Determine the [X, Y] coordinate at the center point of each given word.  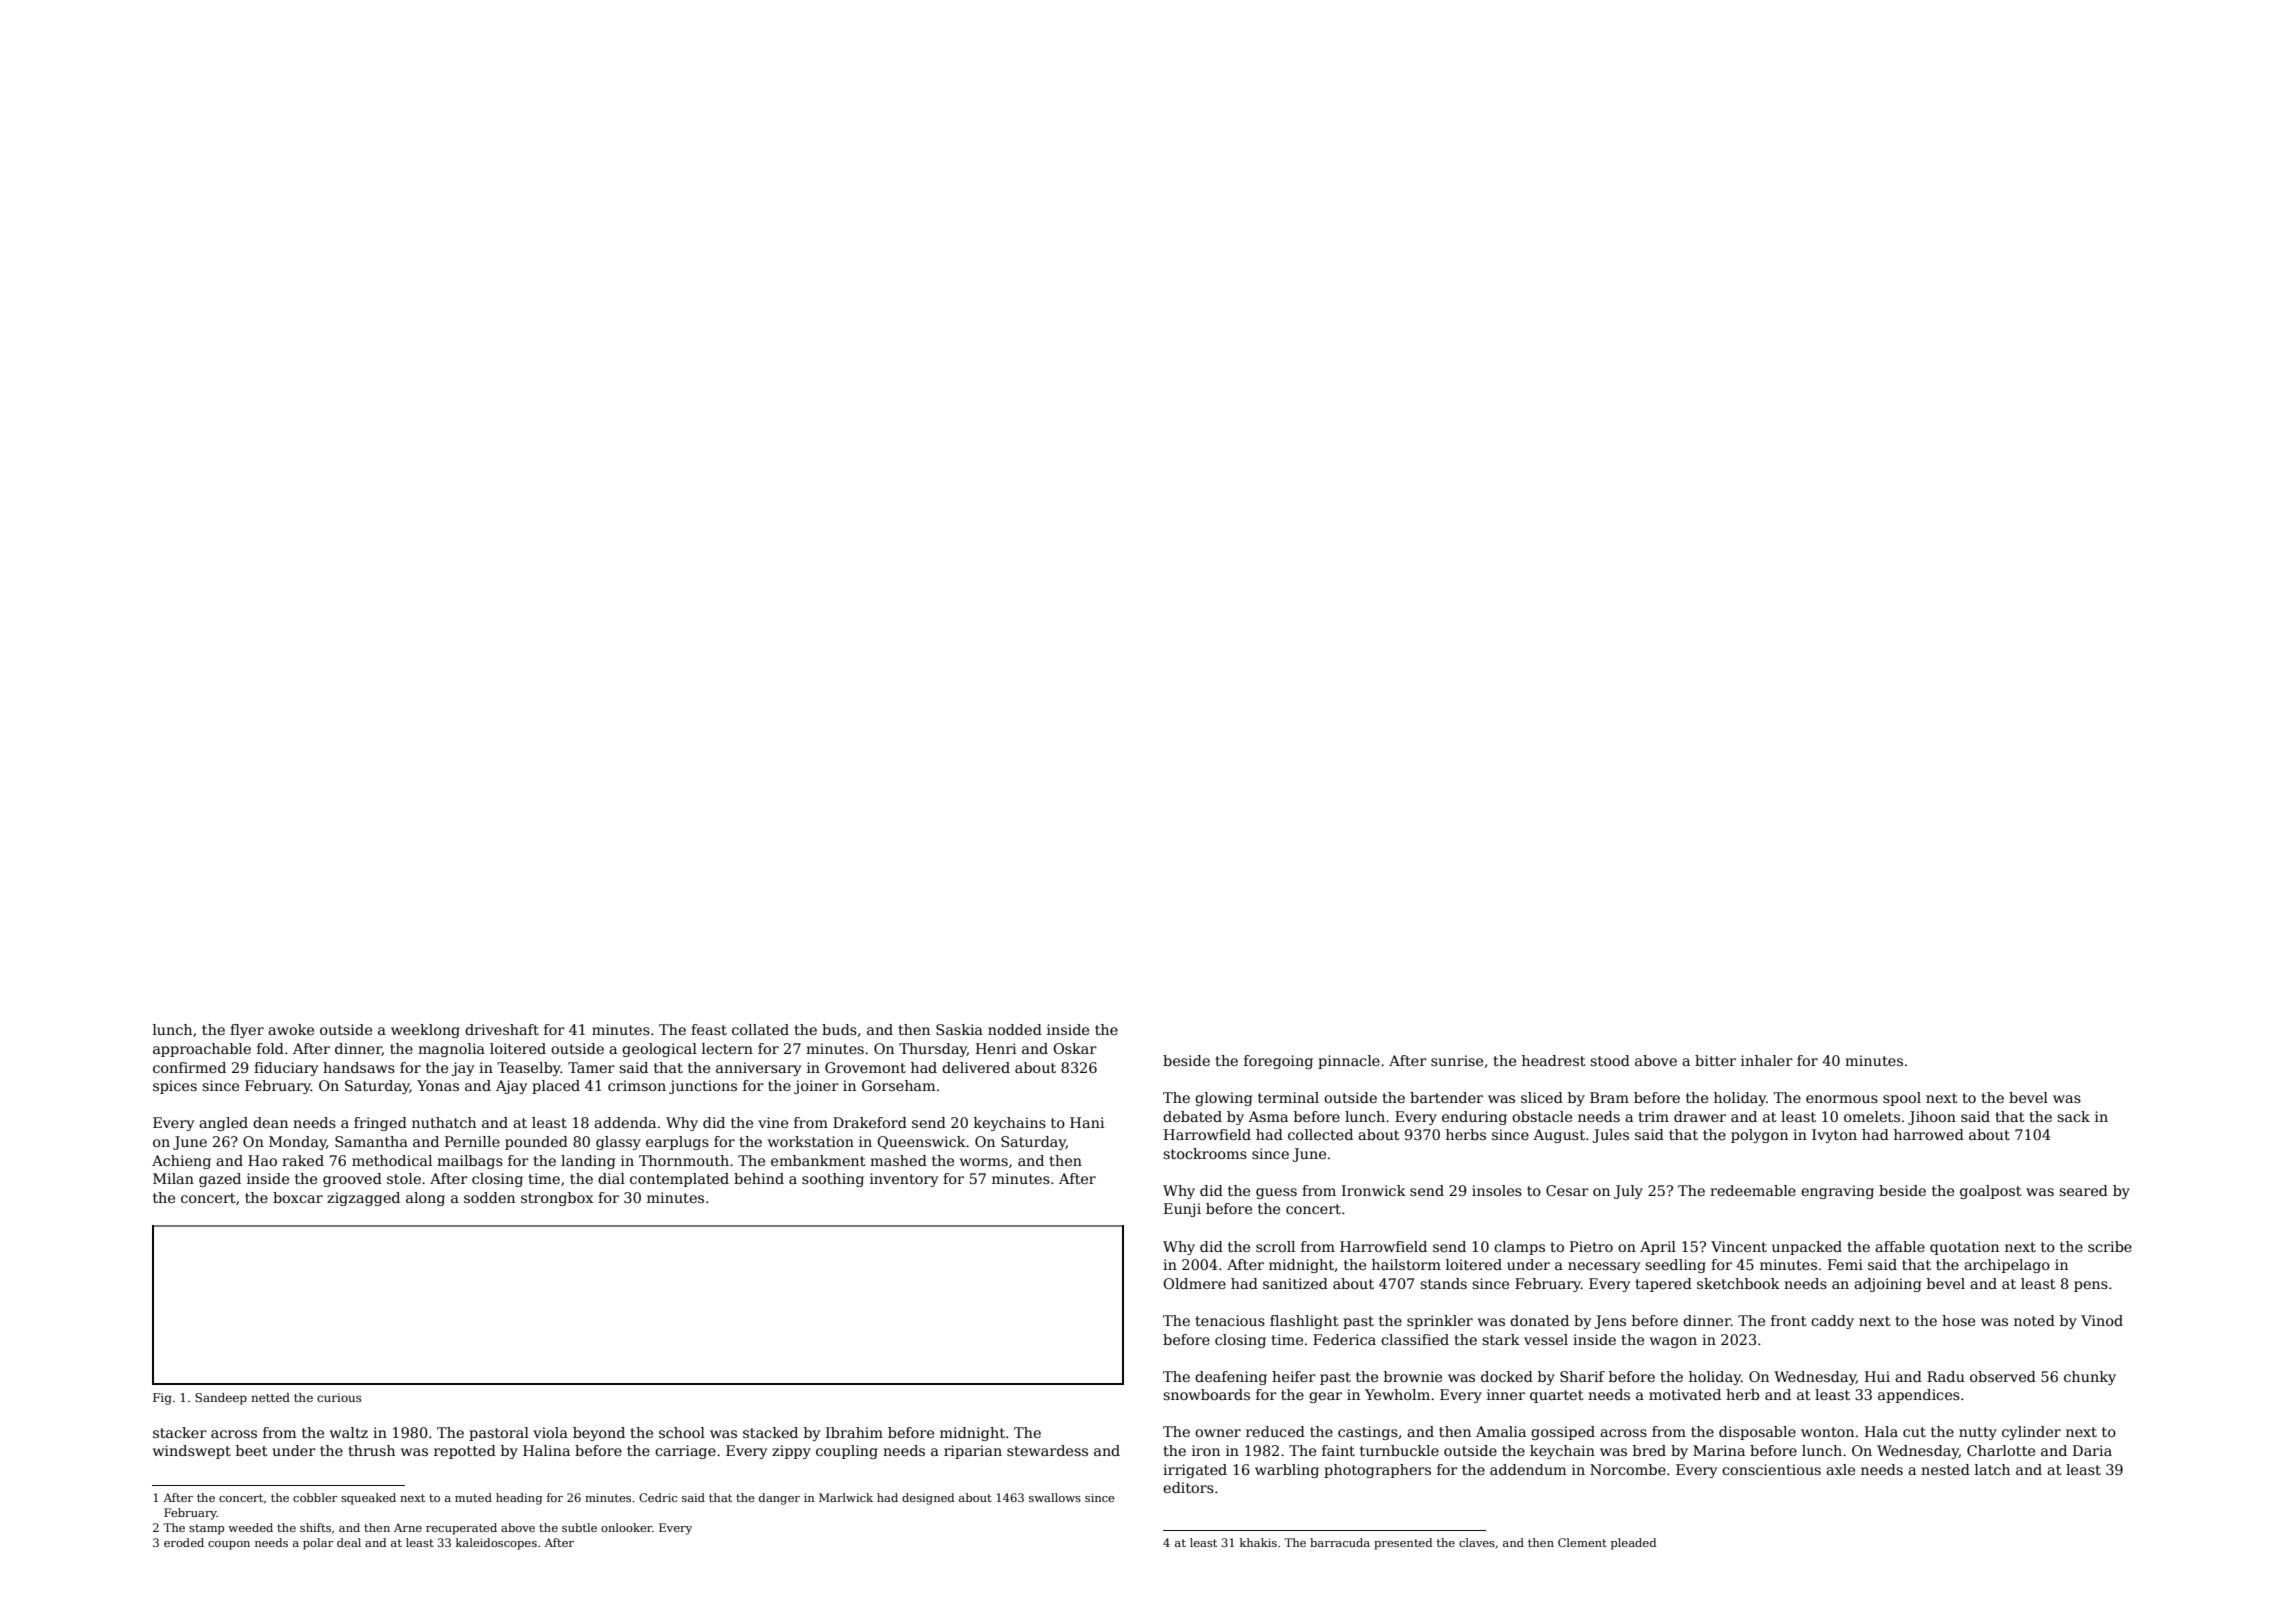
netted [270, 1397]
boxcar [298, 1197]
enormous [1842, 1099]
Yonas [438, 1085]
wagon [1673, 1342]
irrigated [1195, 1471]
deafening [1231, 1378]
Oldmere [1194, 1283]
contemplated [679, 1180]
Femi [1845, 1264]
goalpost [1991, 1192]
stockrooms [1205, 1153]
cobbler [315, 1497]
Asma [1268, 1116]
